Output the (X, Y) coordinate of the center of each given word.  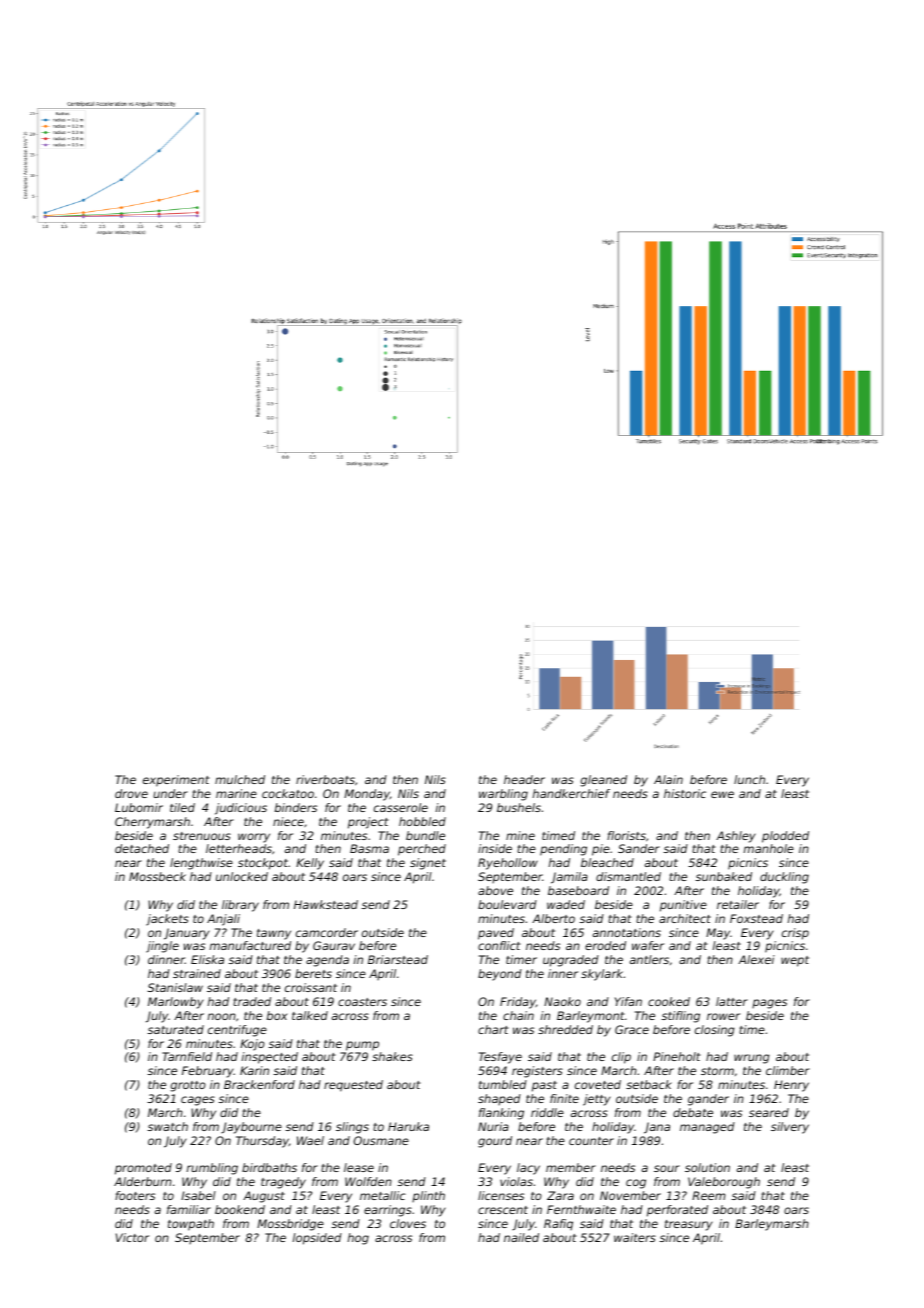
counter (591, 1141)
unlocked (242, 876)
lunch (749, 779)
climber (788, 1070)
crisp (795, 934)
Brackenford (259, 1084)
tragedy (283, 1183)
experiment (176, 781)
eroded (605, 945)
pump (362, 1046)
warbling (503, 795)
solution (707, 1167)
